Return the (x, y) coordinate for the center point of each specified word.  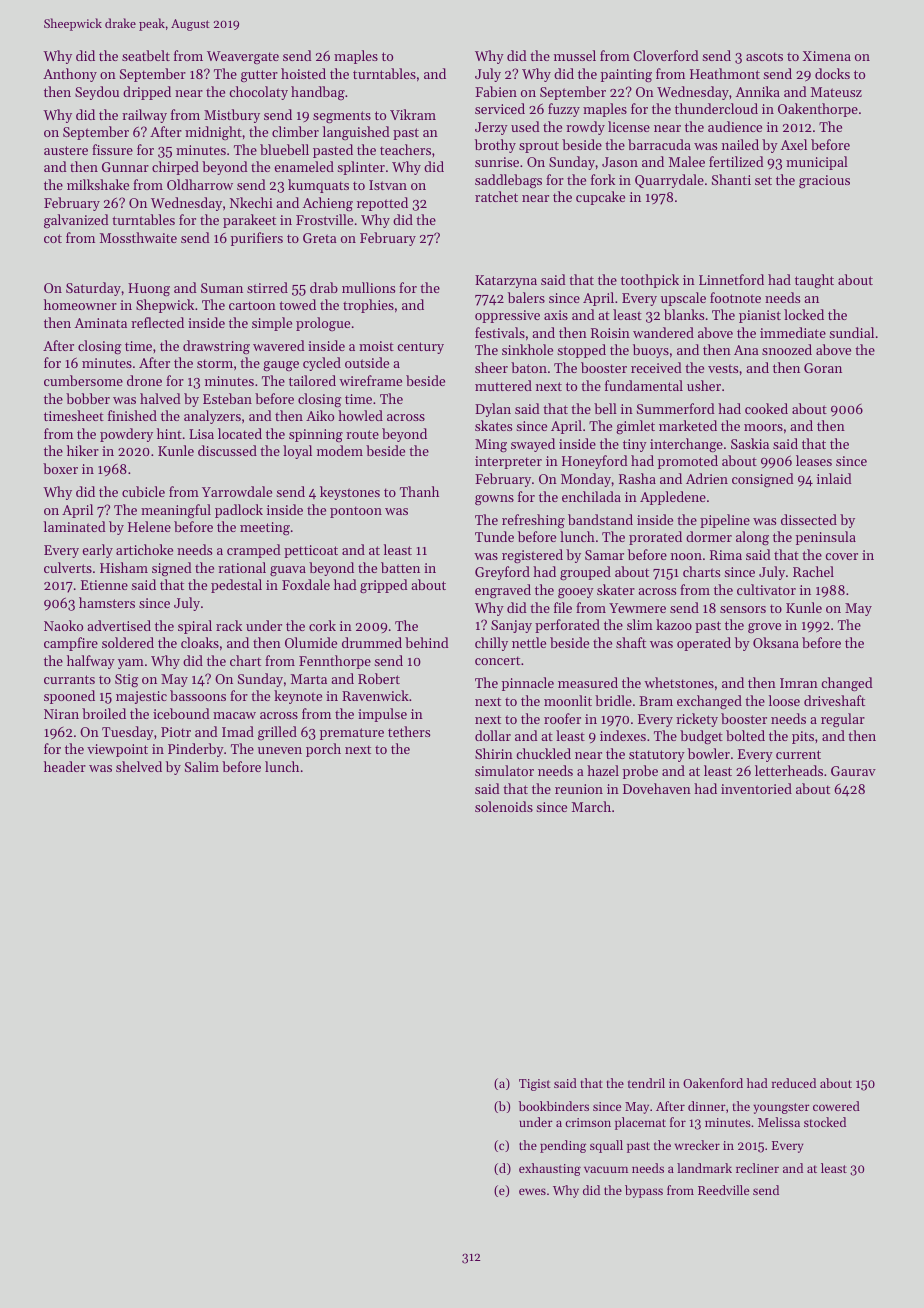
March (591, 806)
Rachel (813, 571)
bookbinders (554, 1106)
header (65, 766)
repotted (382, 204)
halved (160, 398)
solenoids (504, 806)
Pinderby (196, 750)
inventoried (756, 788)
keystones (350, 493)
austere (66, 150)
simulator (504, 770)
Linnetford (731, 279)
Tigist (535, 1085)
